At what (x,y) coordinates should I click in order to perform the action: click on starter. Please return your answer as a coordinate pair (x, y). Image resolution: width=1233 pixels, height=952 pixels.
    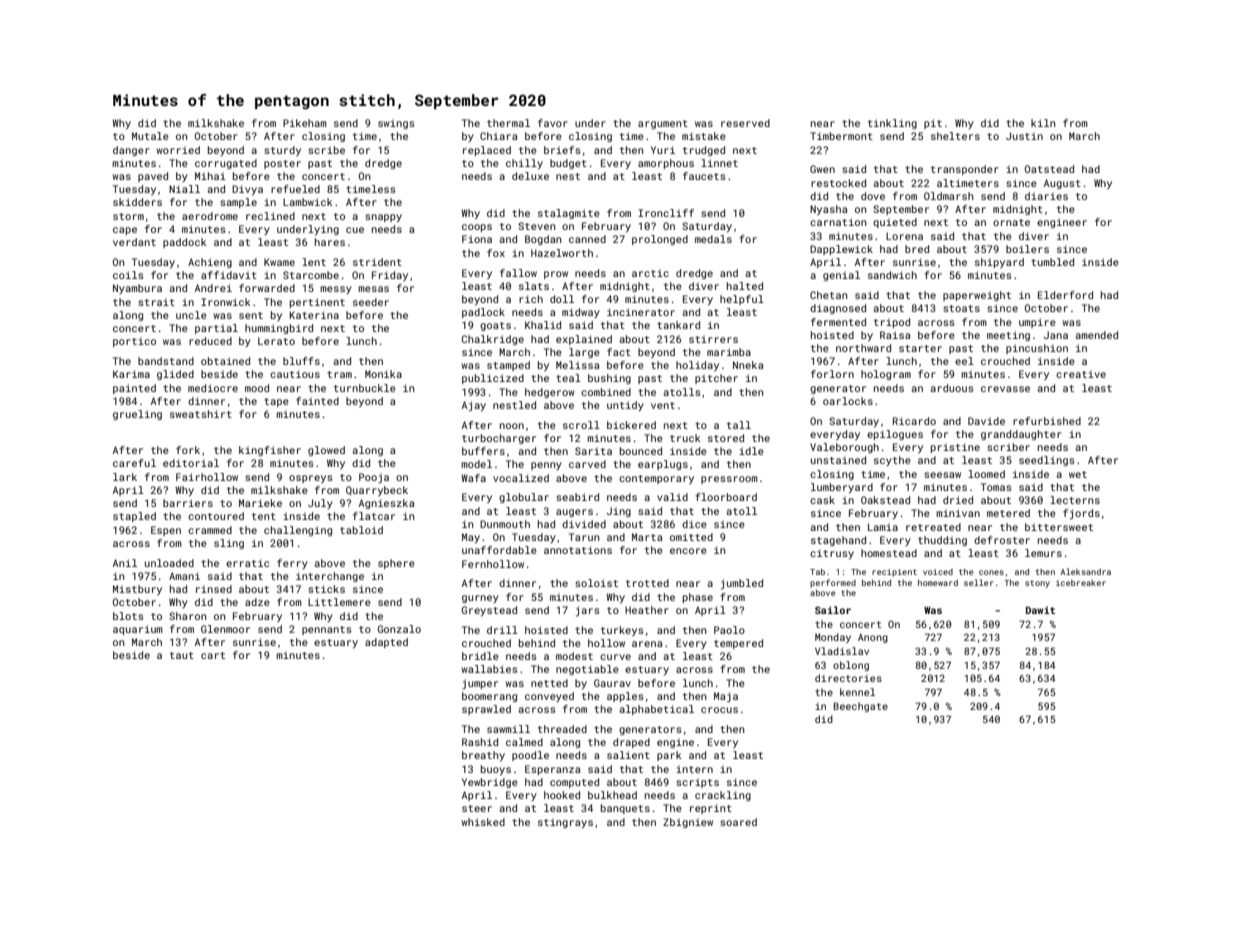
    Looking at the image, I should click on (920, 348).
